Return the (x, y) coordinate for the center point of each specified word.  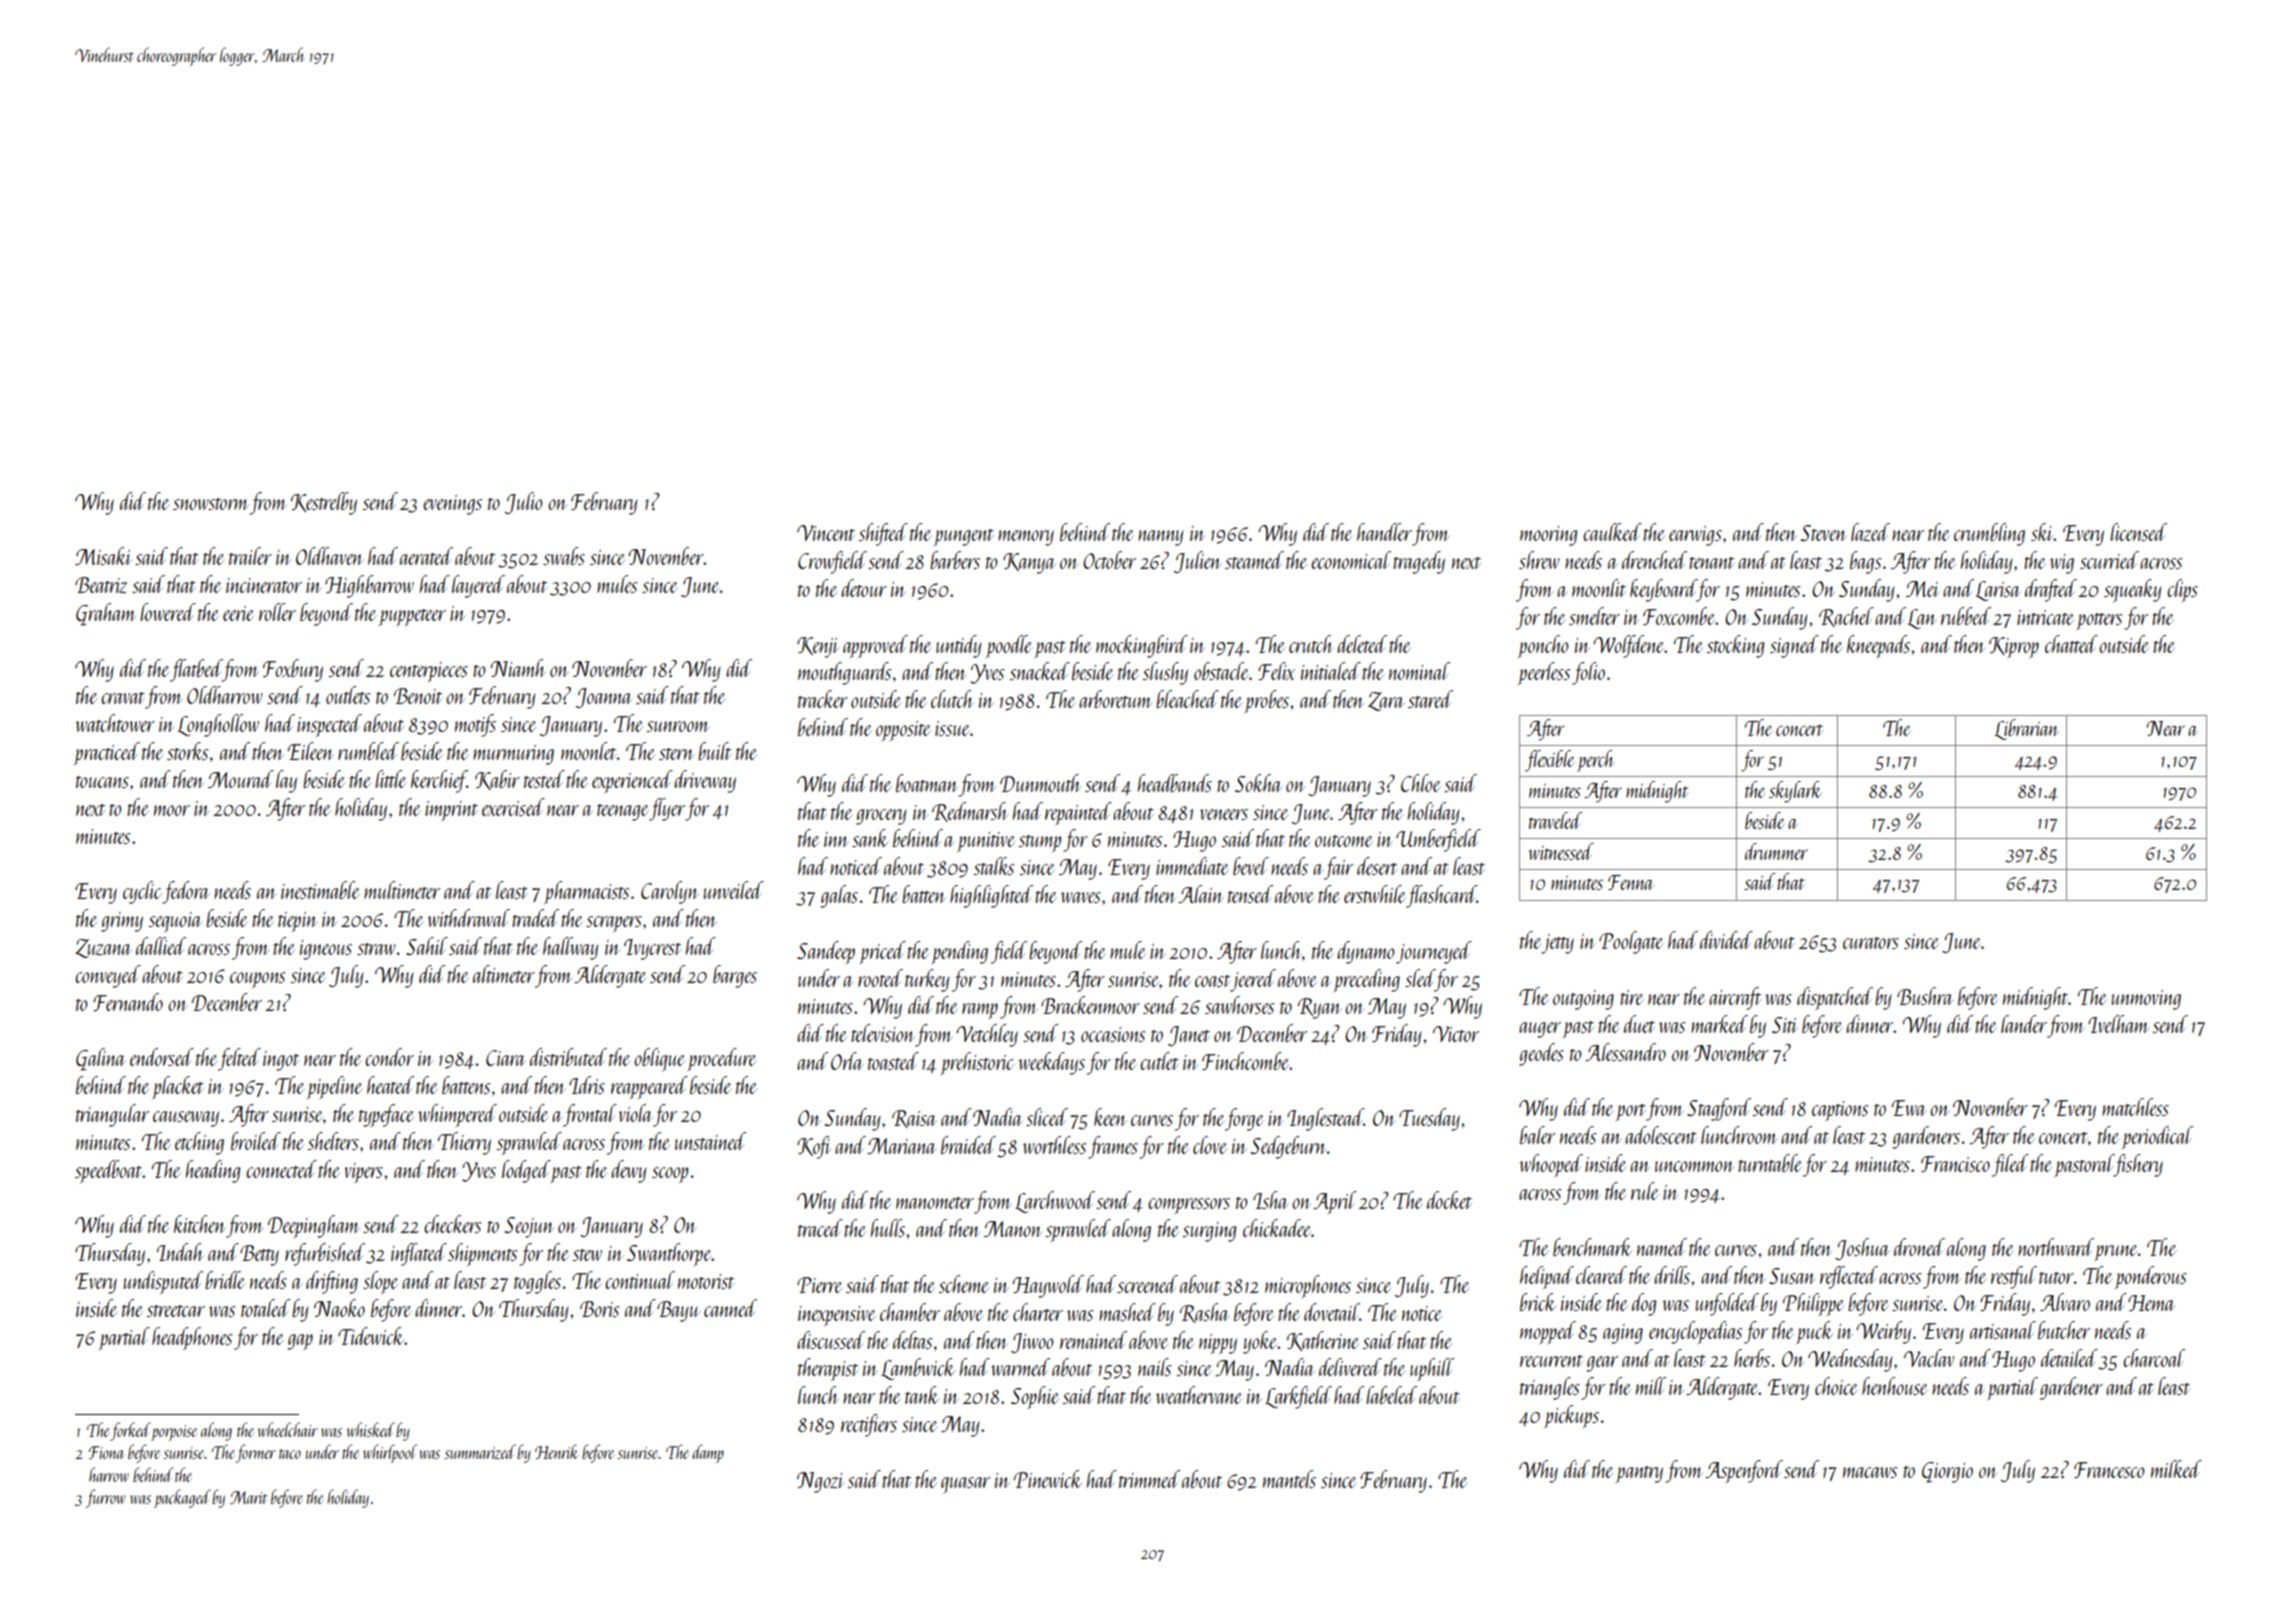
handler (1384, 532)
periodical (2157, 1137)
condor (389, 1057)
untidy (958, 646)
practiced (107, 753)
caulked (1612, 532)
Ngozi (820, 1482)
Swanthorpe (669, 1254)
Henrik (557, 1451)
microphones (1308, 1286)
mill (1651, 1386)
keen (1110, 1117)
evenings (452, 505)
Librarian (2027, 729)
